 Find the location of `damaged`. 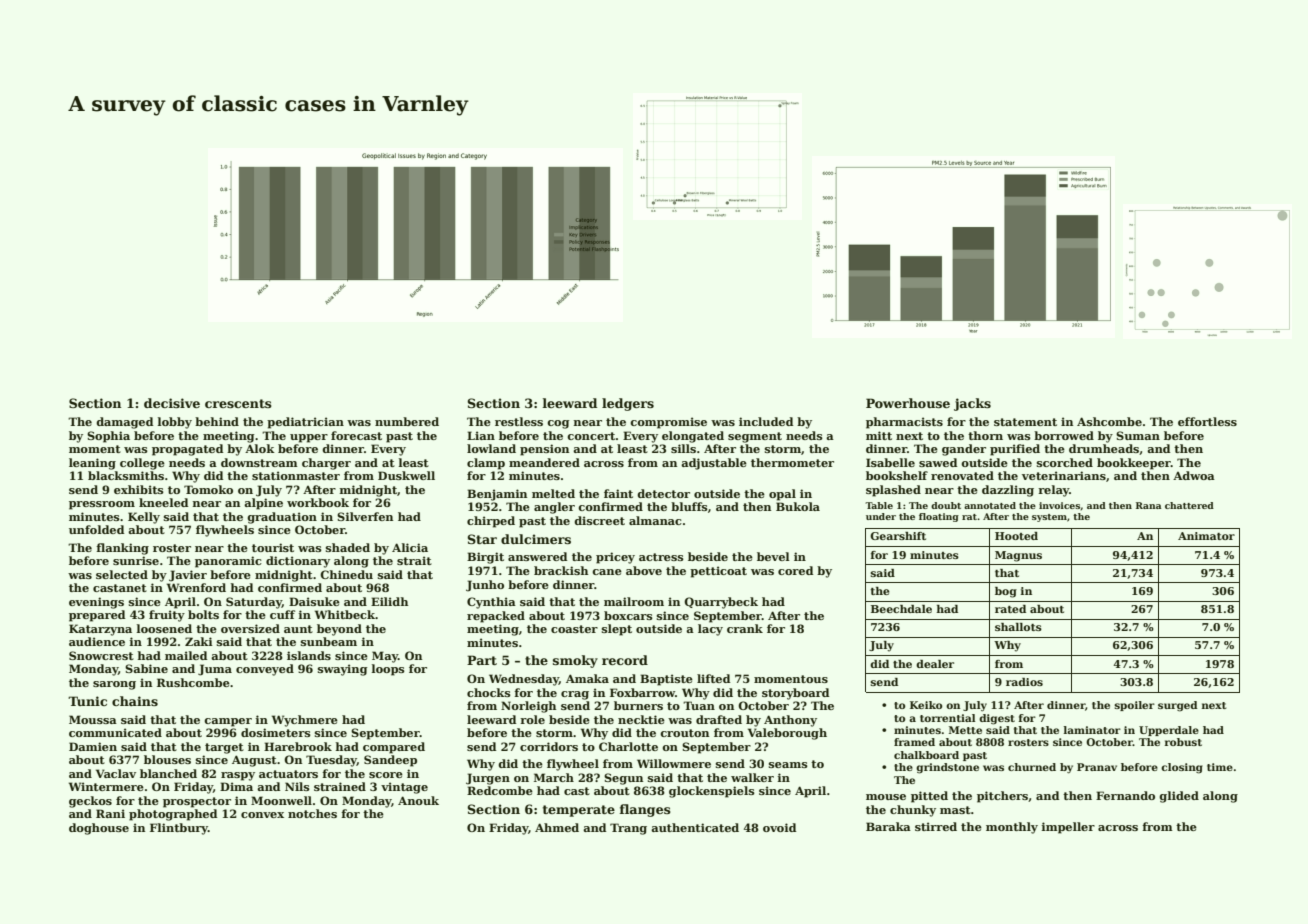

damaged is located at coordinates (124, 423).
